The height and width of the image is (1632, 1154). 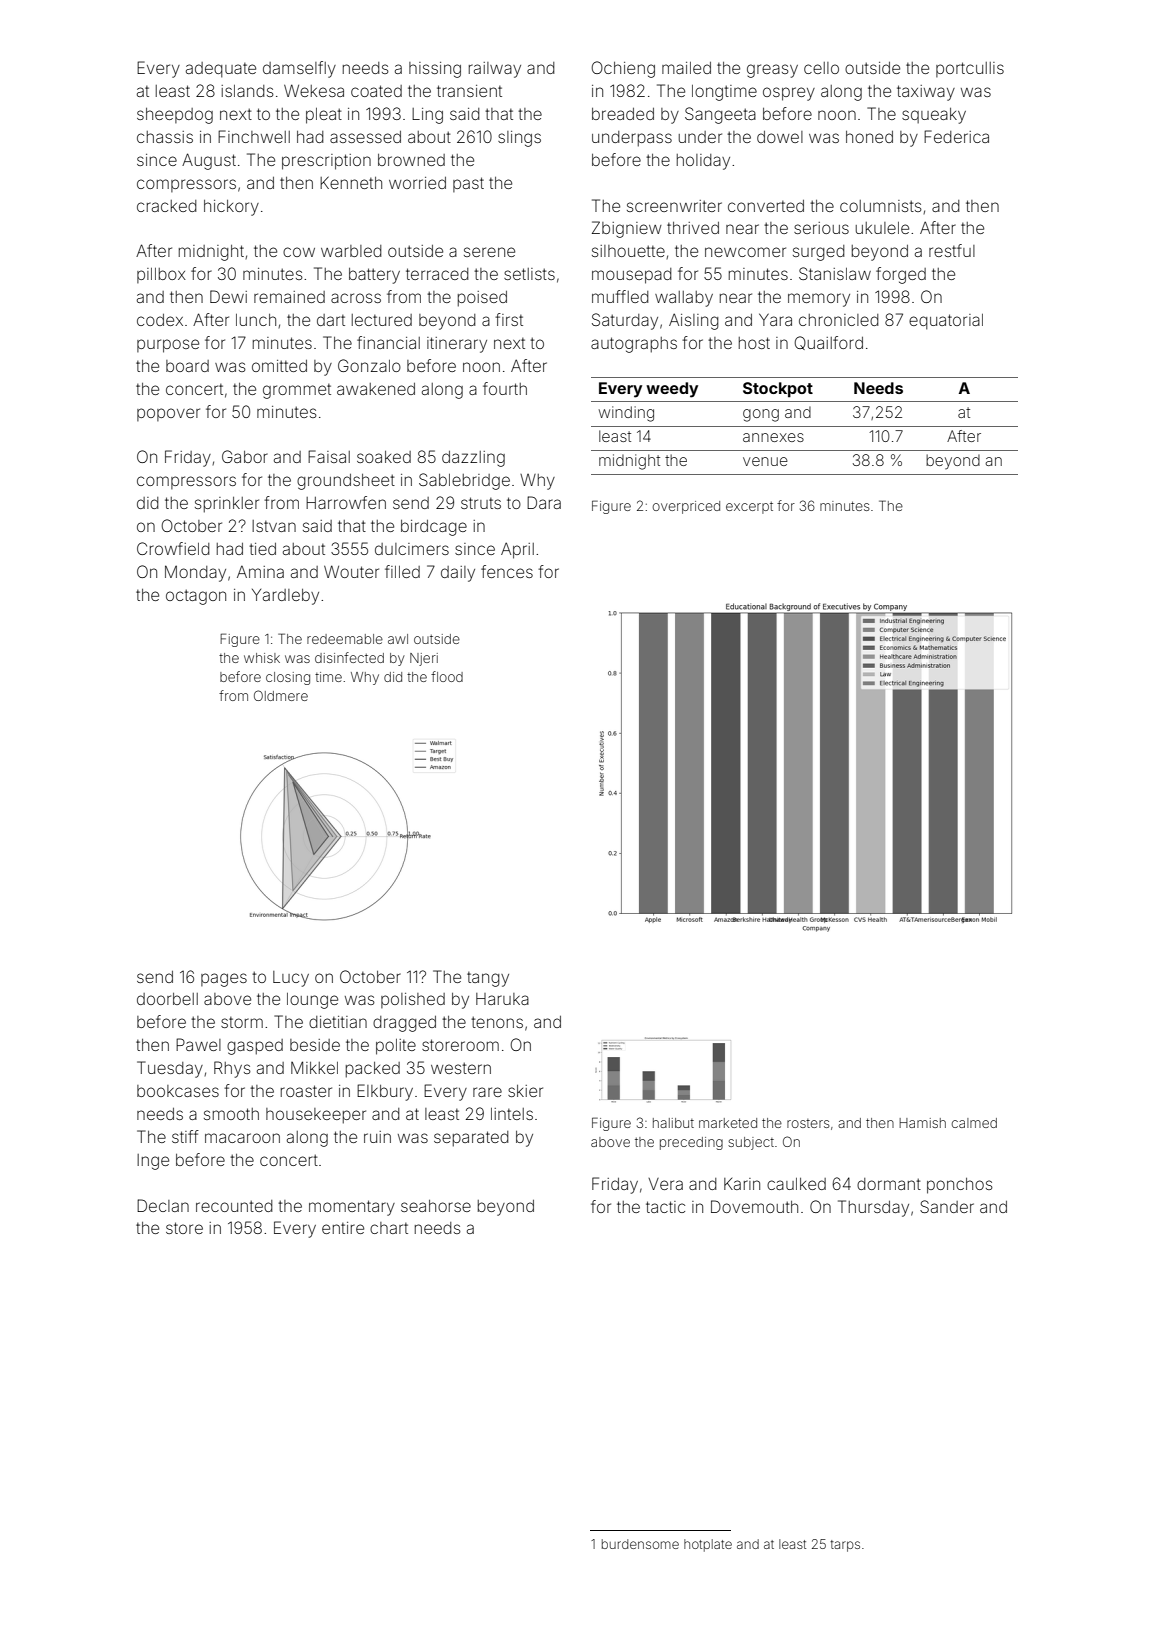 I want to click on Amina, so click(x=260, y=572).
